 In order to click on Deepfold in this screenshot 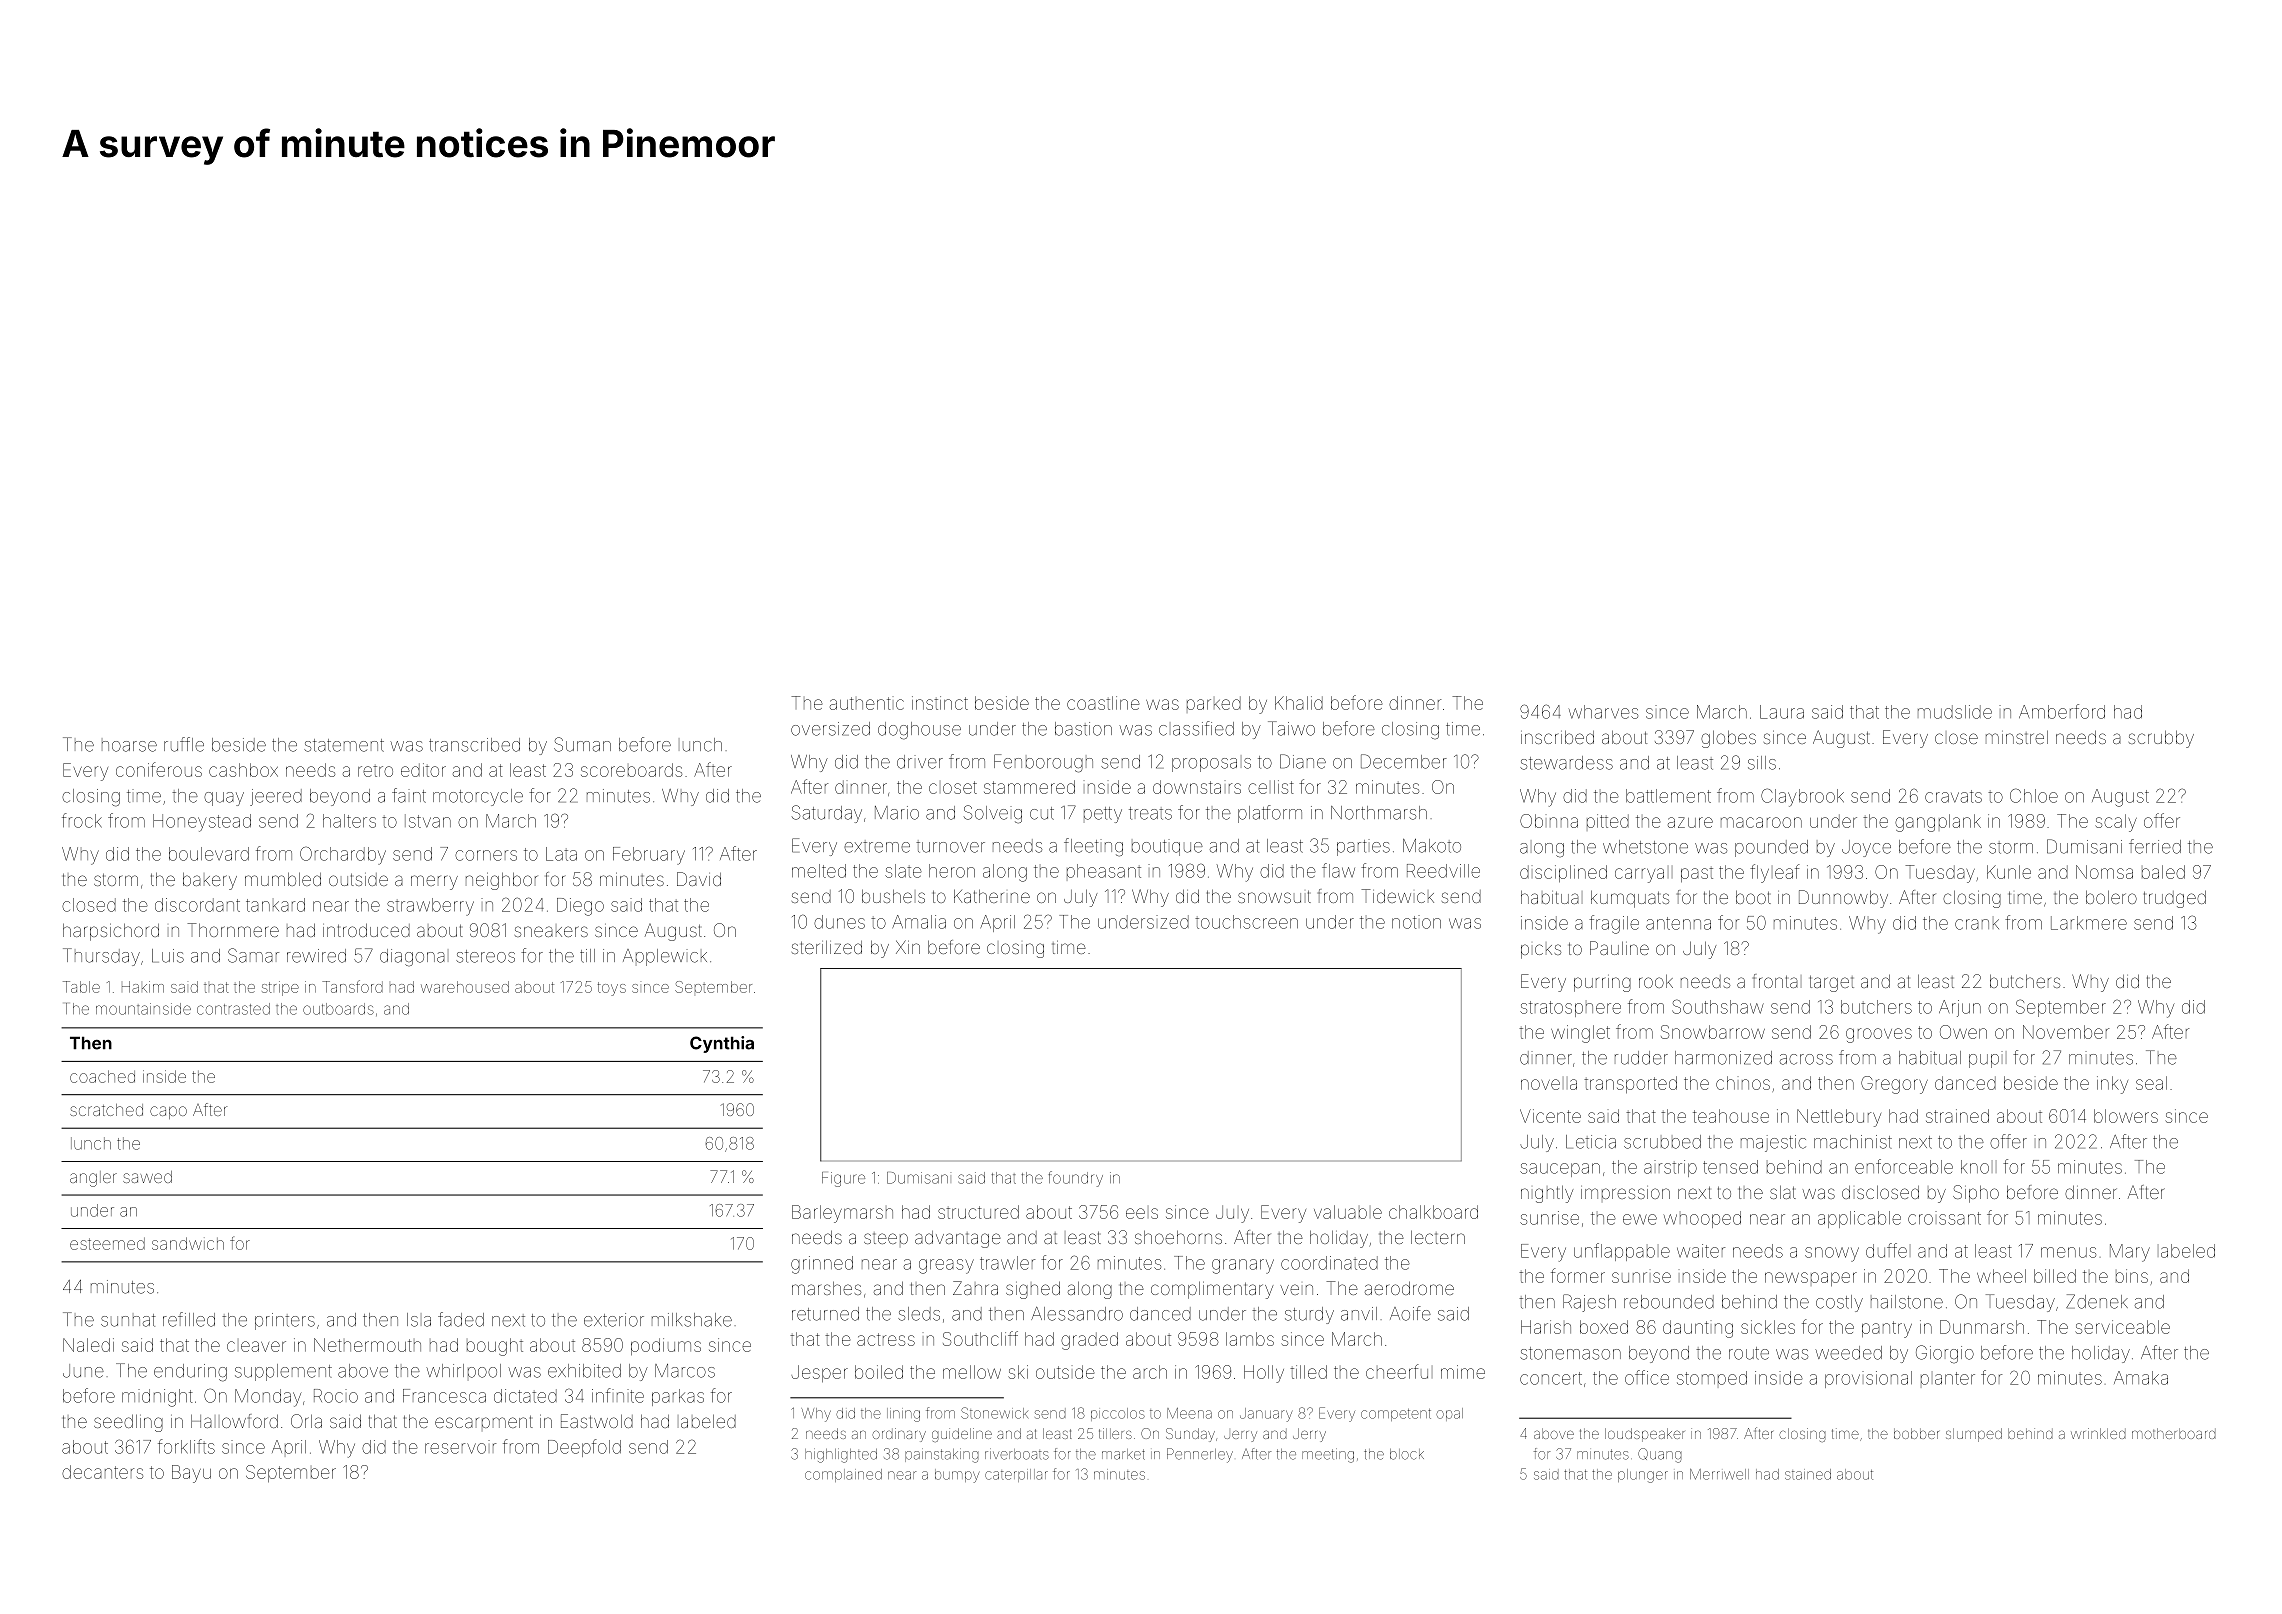, I will do `click(584, 1448)`.
